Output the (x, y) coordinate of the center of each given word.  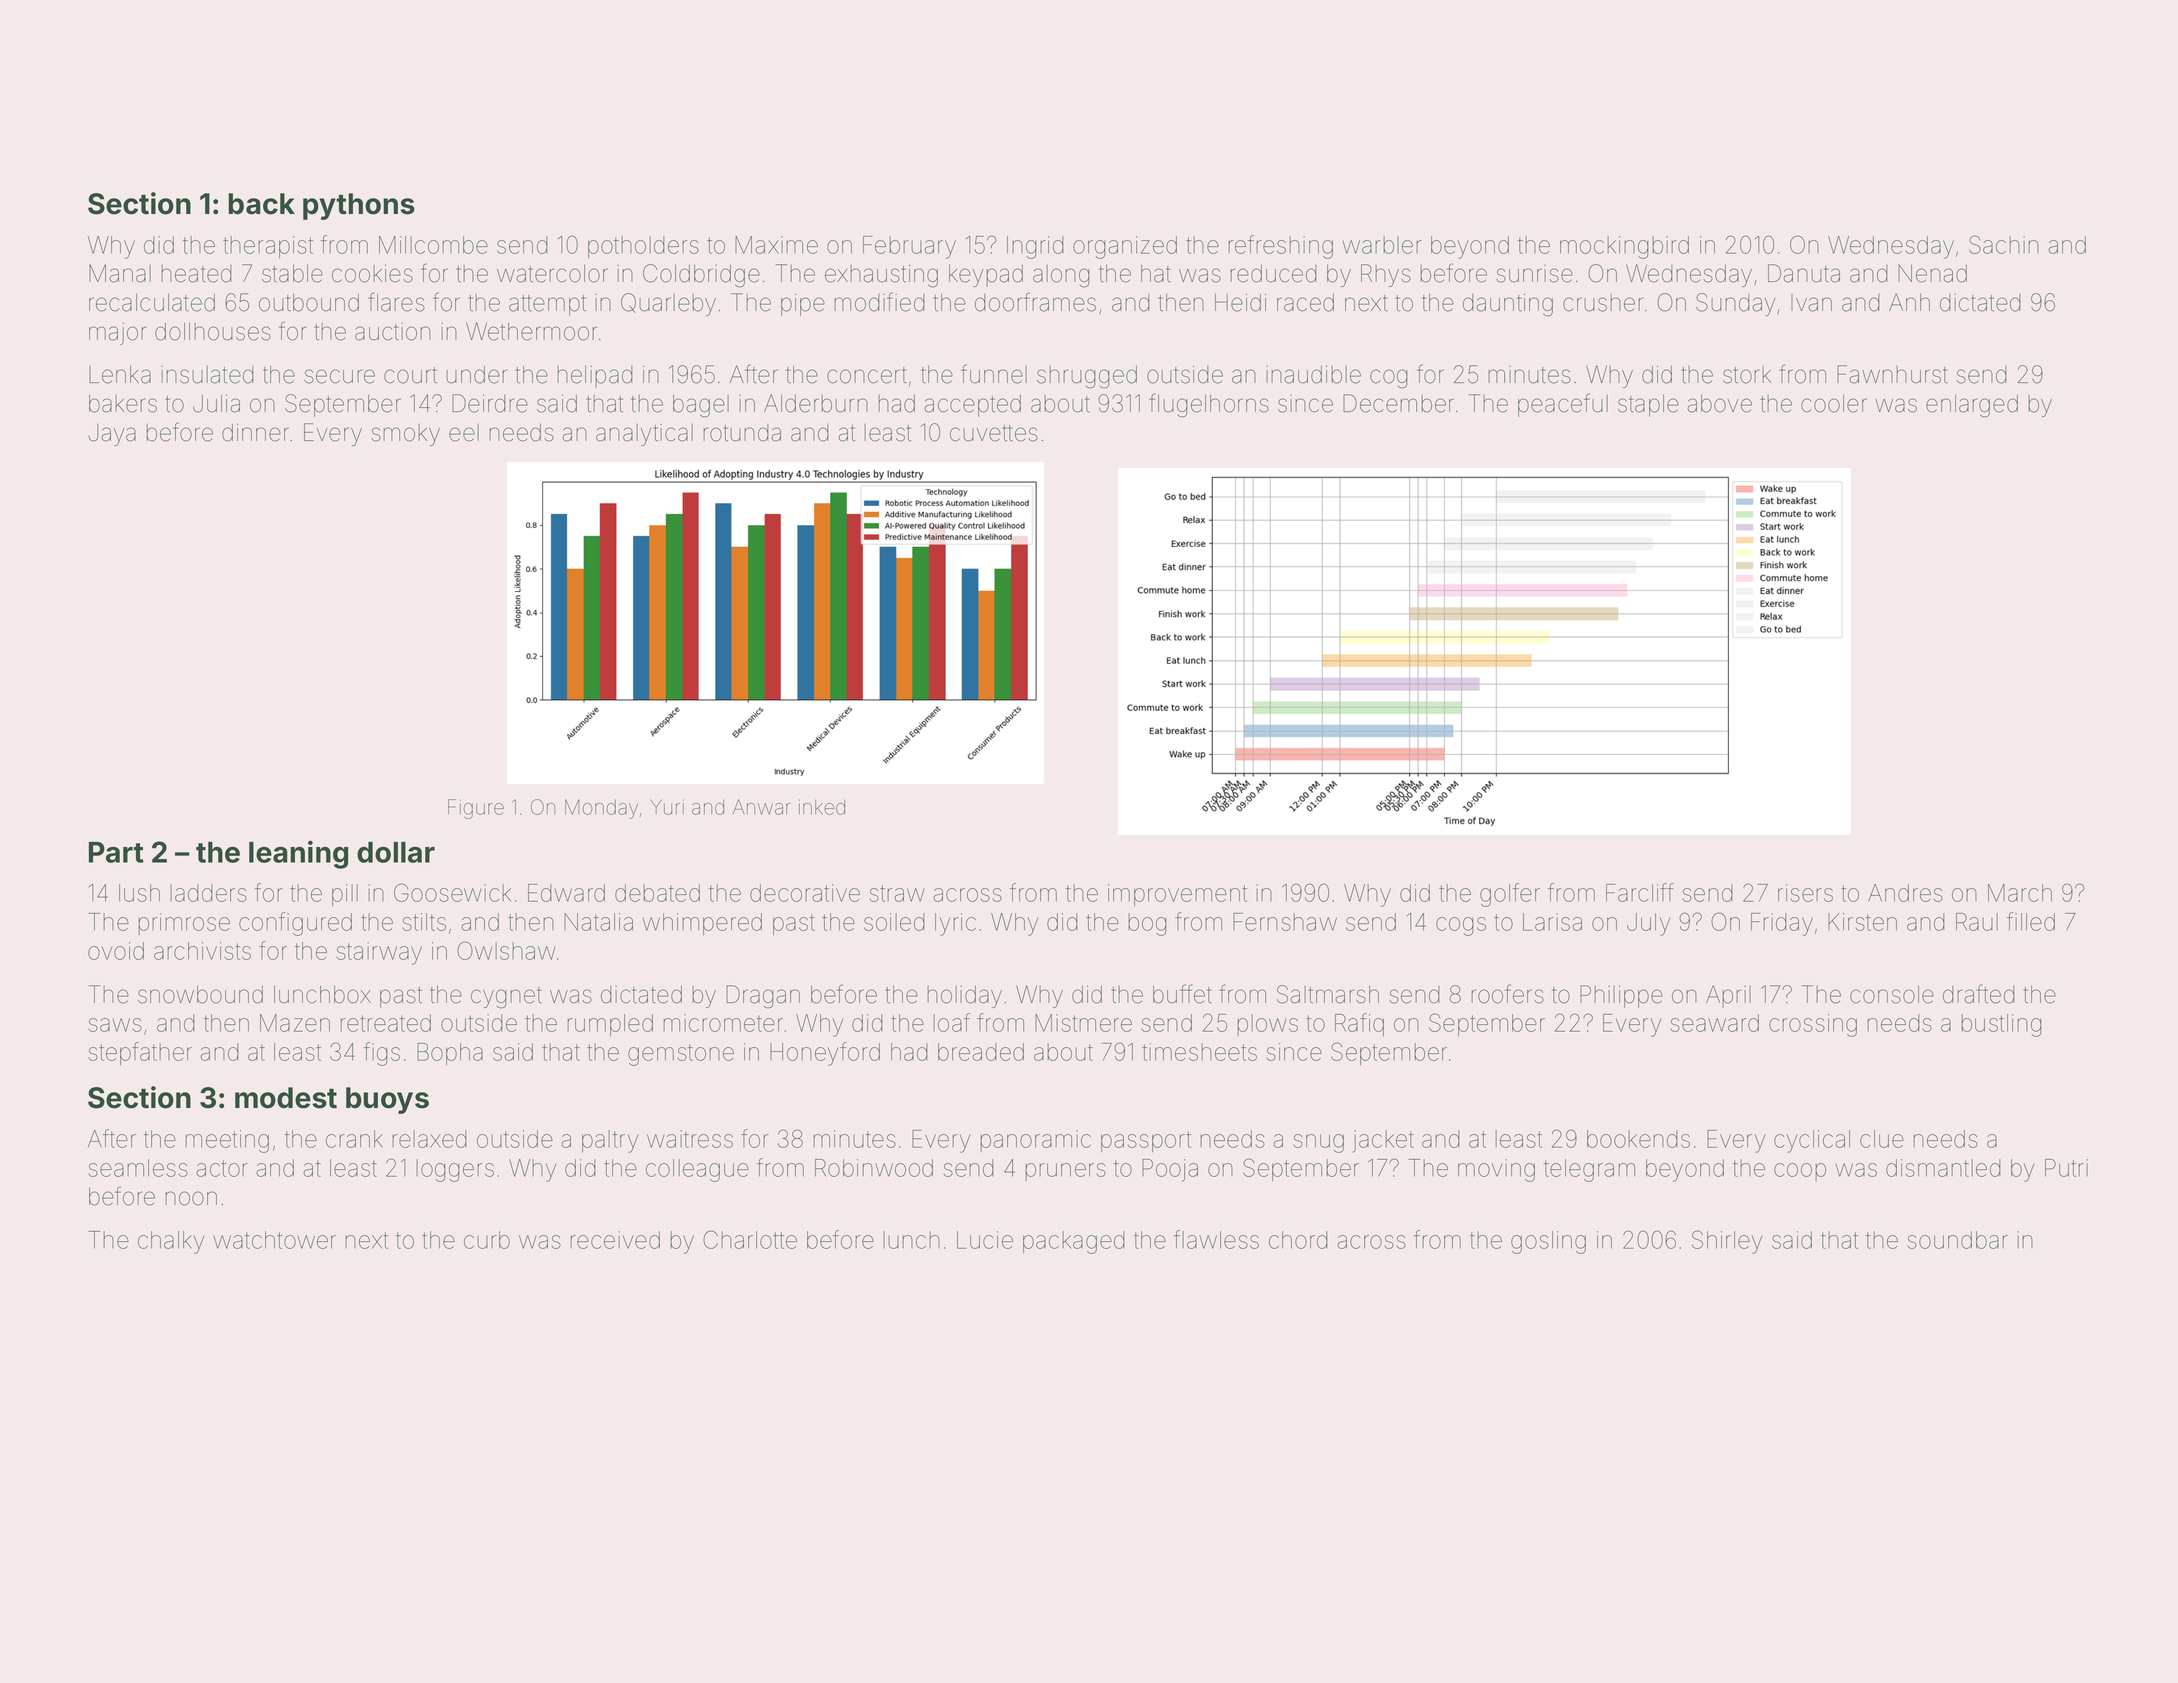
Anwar (762, 807)
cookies (372, 274)
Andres (1905, 893)
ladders (208, 893)
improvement (1177, 895)
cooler (1834, 404)
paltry (610, 1141)
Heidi (1240, 303)
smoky (405, 435)
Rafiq (1359, 1024)
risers (1805, 893)
